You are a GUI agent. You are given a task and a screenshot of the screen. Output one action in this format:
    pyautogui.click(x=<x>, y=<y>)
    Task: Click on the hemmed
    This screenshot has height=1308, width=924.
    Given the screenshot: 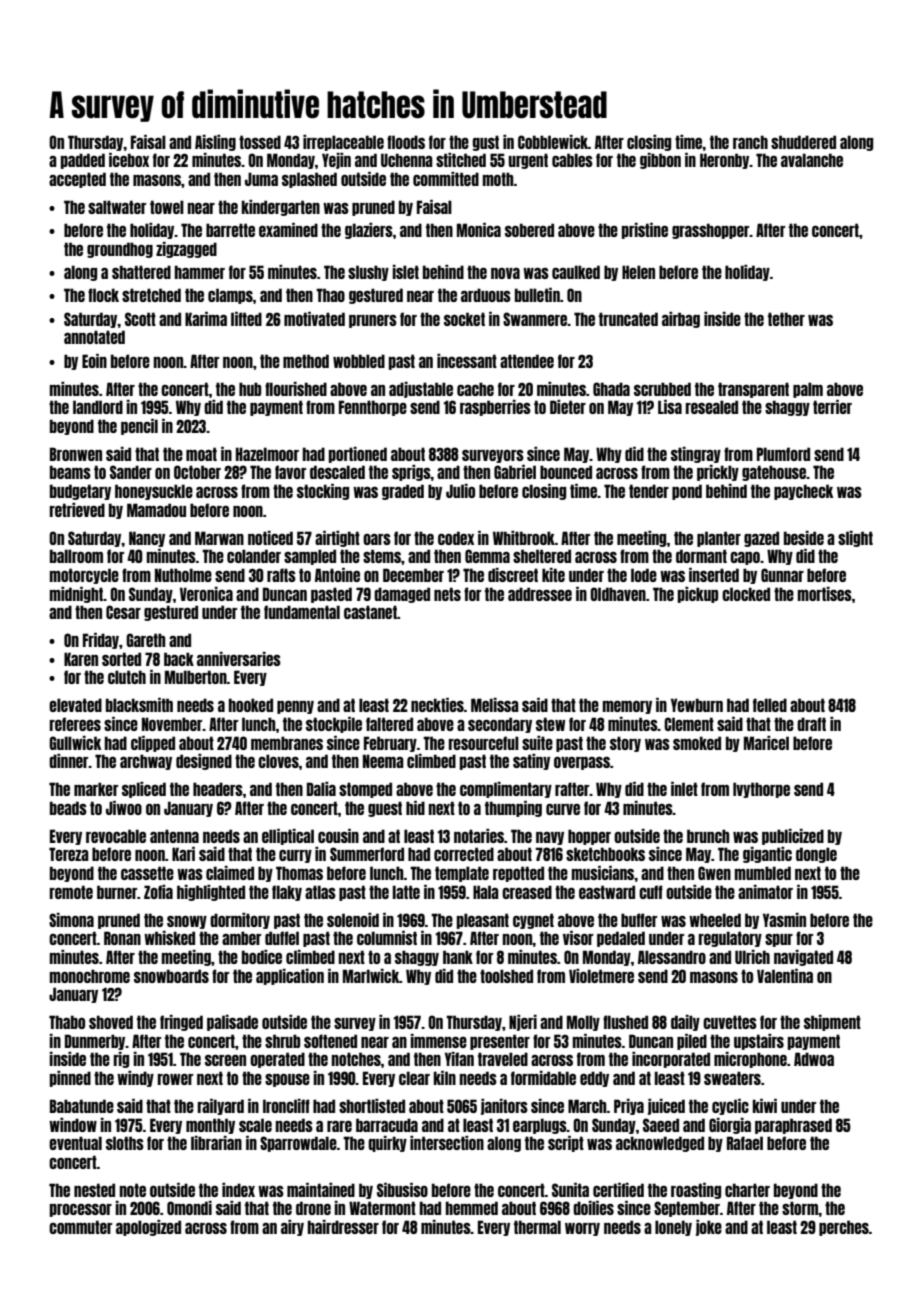 What is the action you would take?
    pyautogui.click(x=472, y=1208)
